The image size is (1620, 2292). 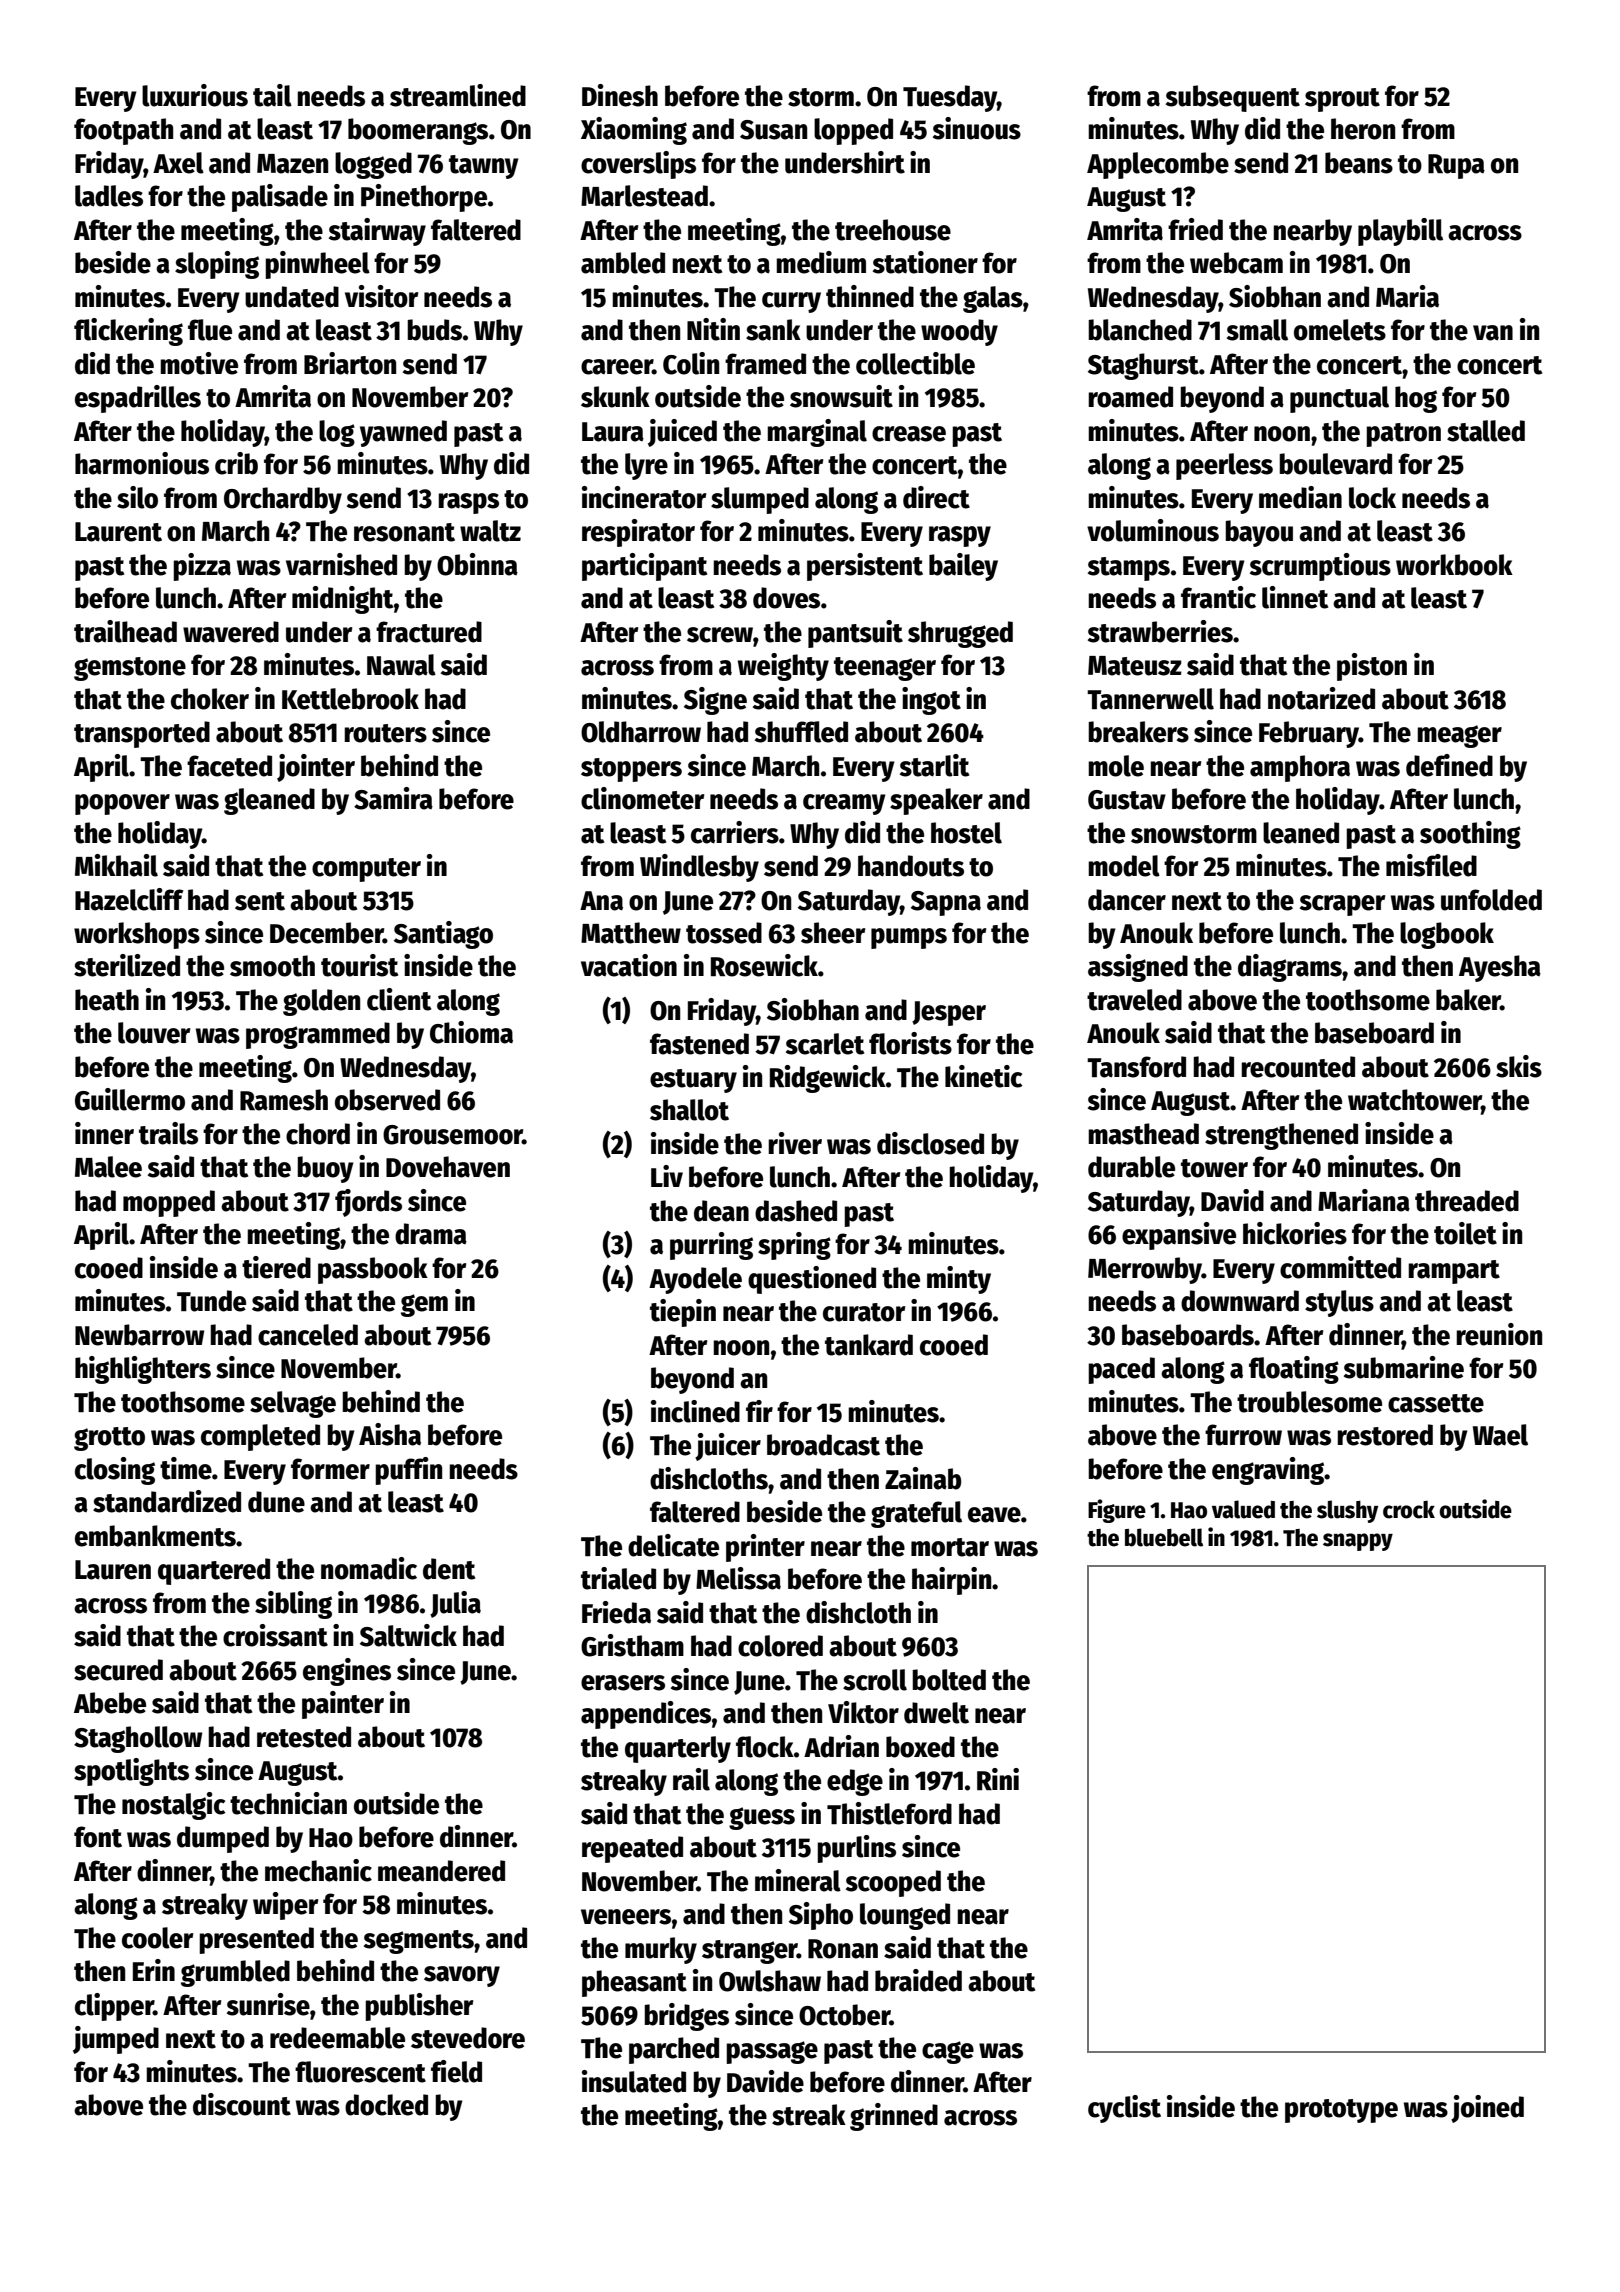 What do you see at coordinates (308, 1335) in the page?
I see `canceled` at bounding box center [308, 1335].
